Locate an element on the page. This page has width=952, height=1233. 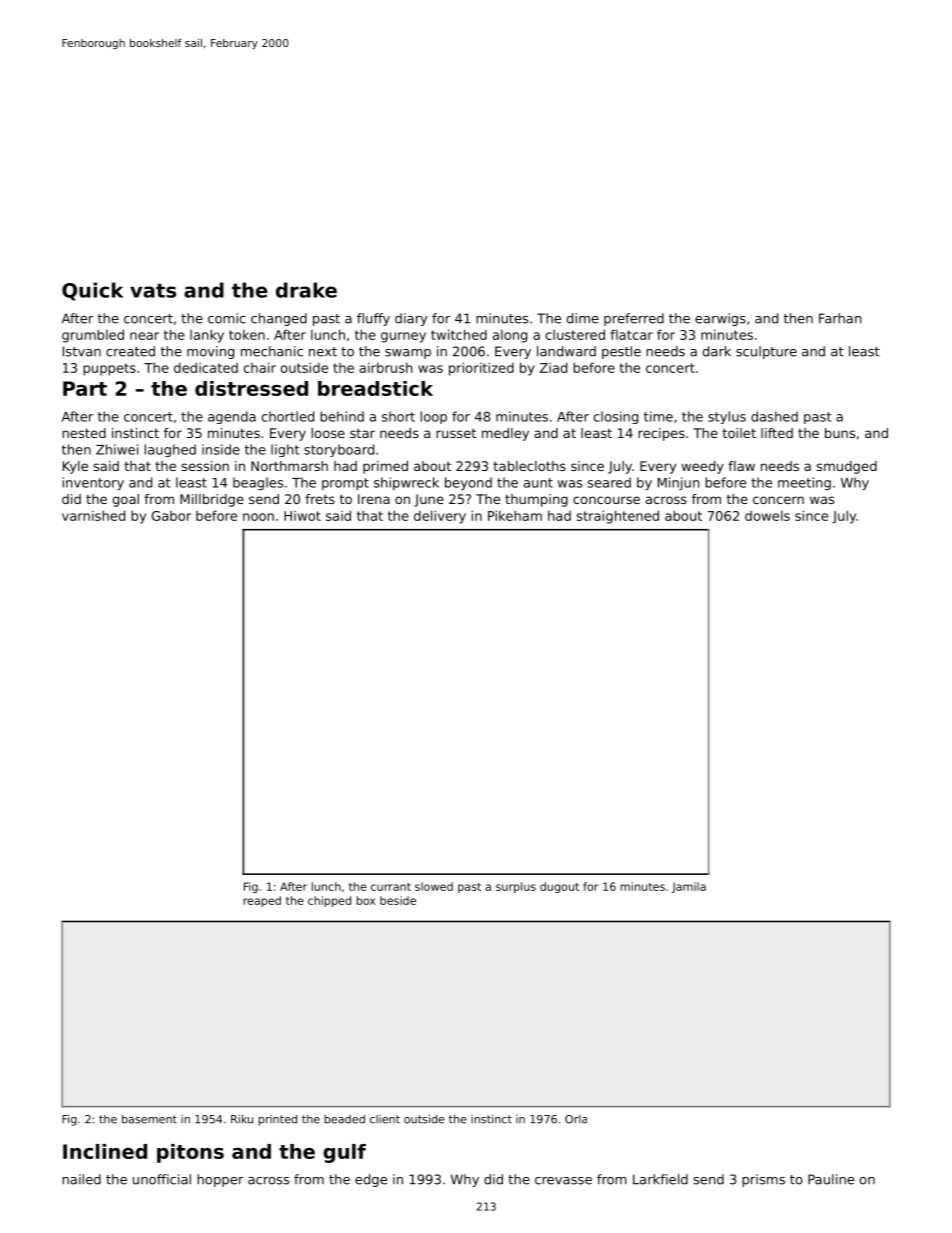
dowels is located at coordinates (767, 516).
